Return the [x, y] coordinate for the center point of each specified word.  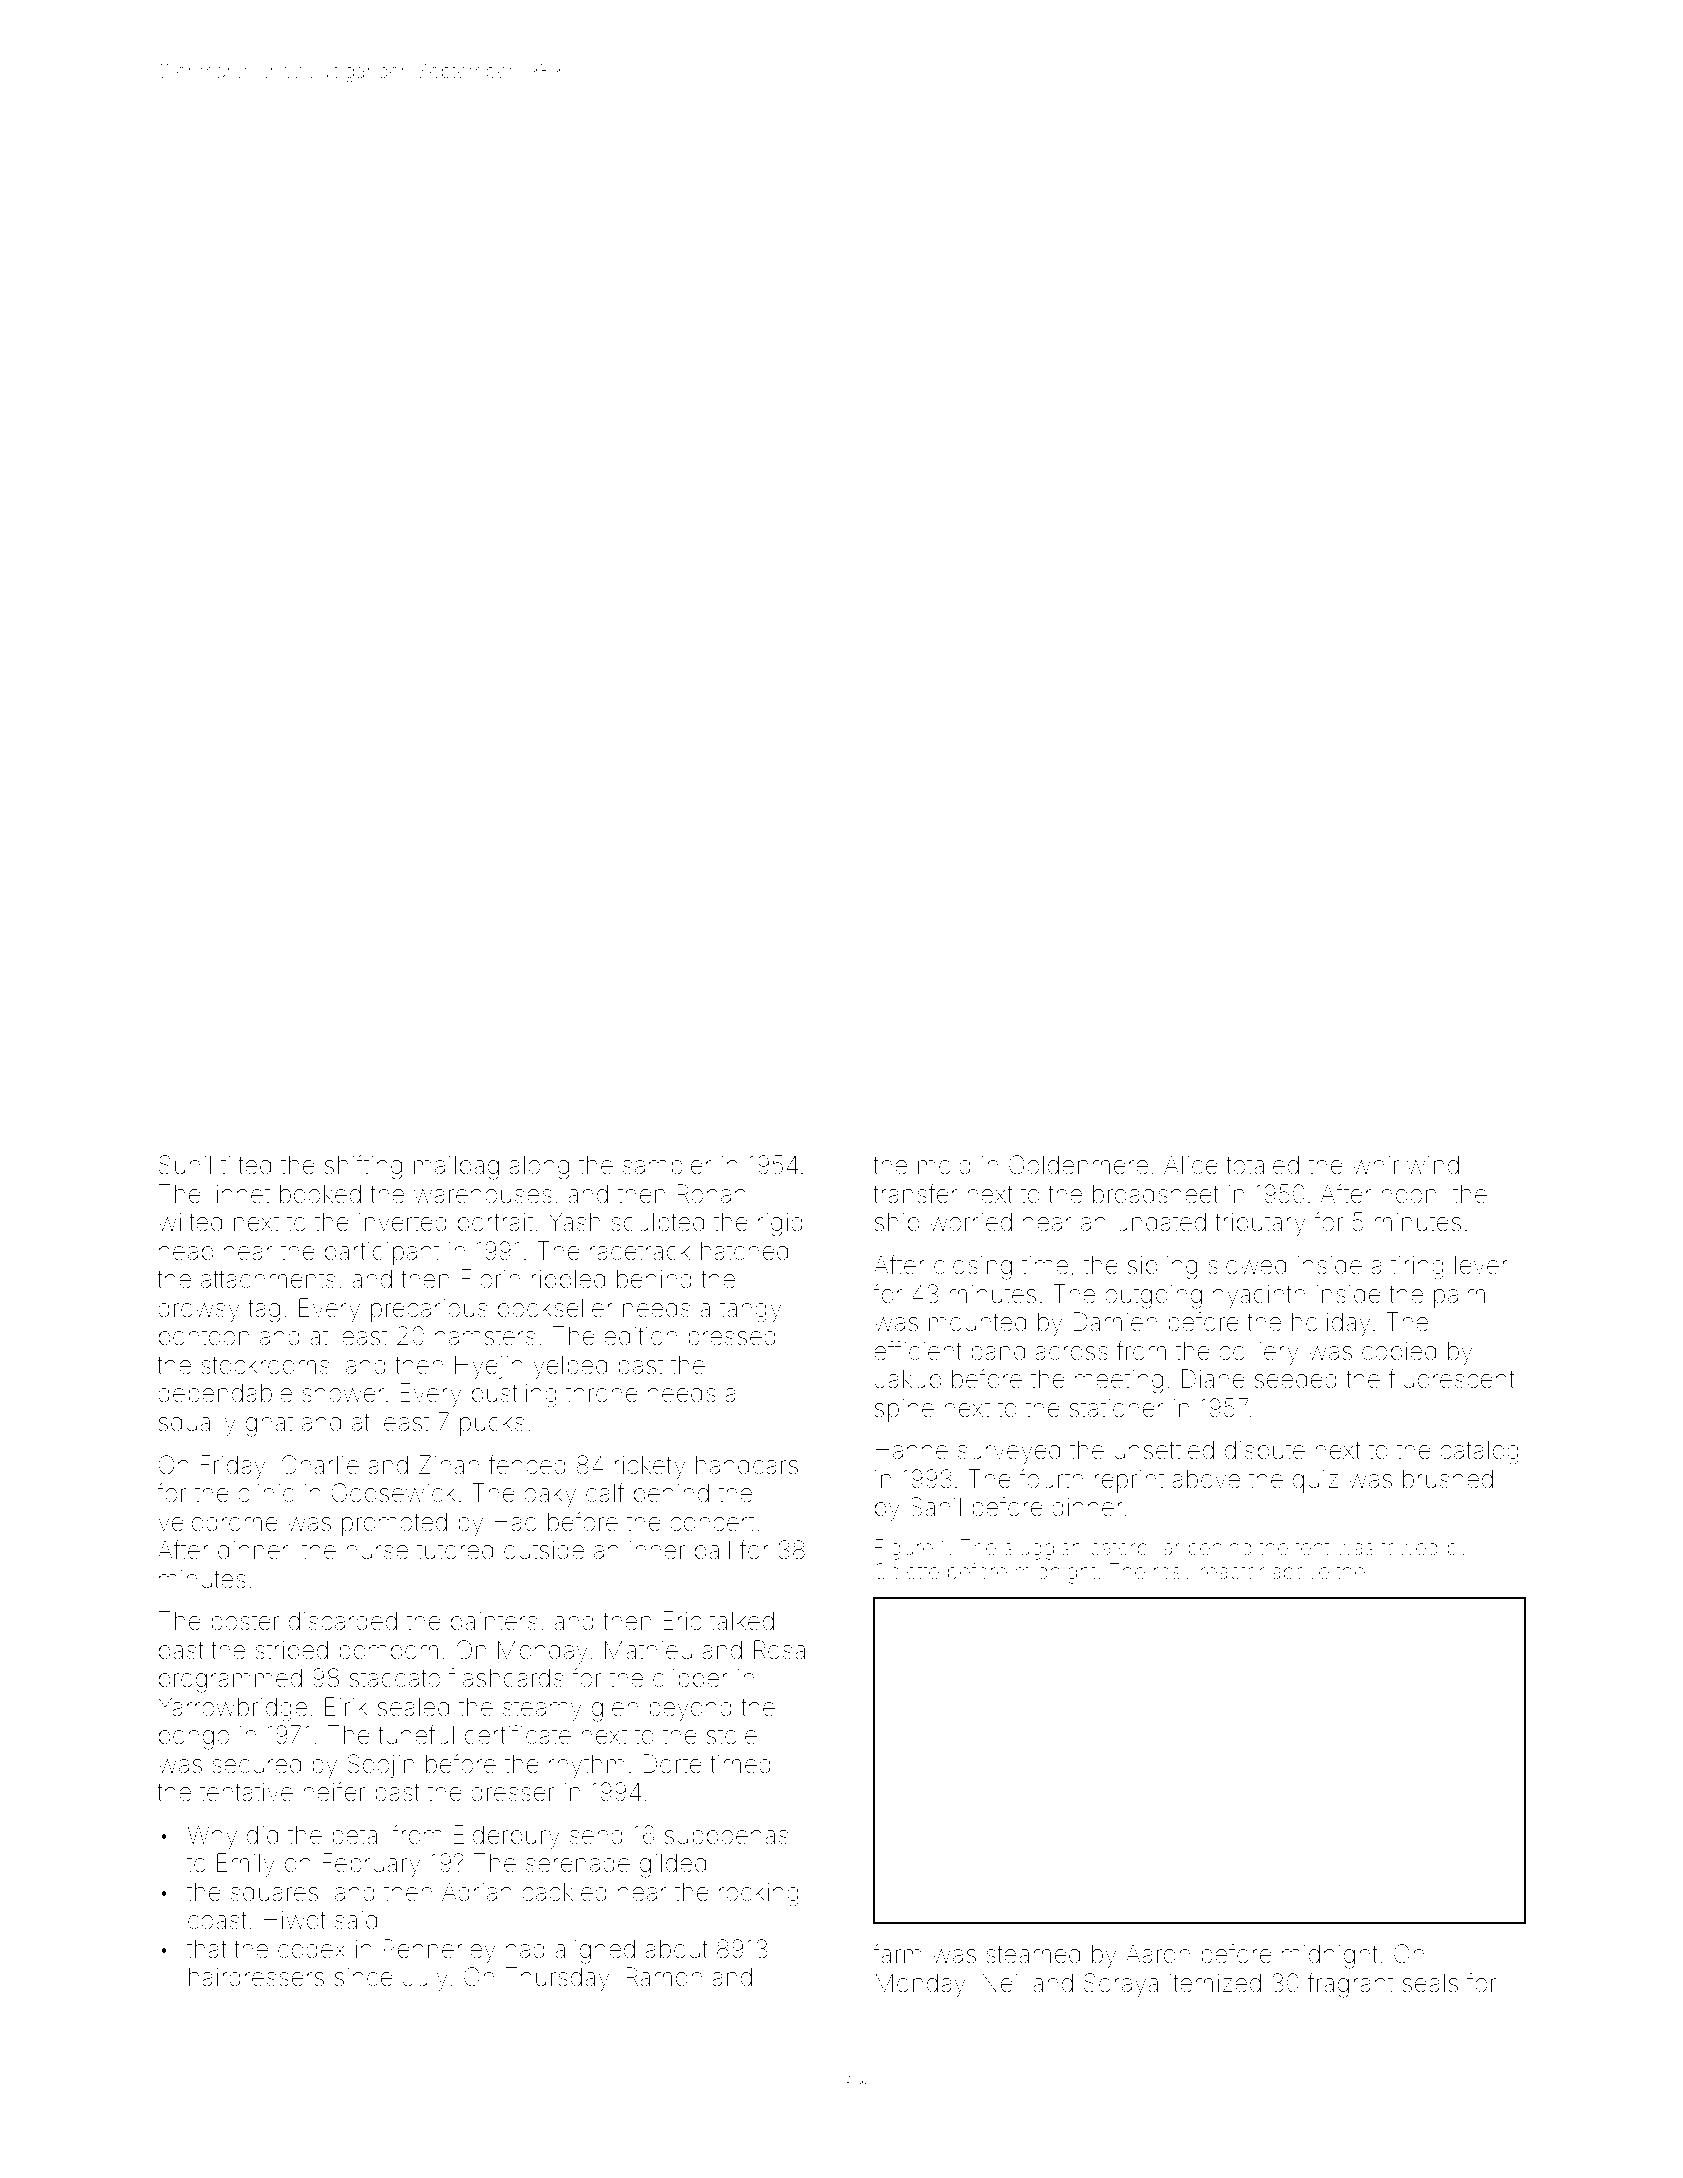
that [207, 1949]
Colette [906, 1571]
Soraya [1121, 1985]
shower [343, 1393]
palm [1459, 1296]
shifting [363, 1167]
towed [1409, 1548]
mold [944, 1165]
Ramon [664, 1977]
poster [245, 1624]
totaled [1262, 1165]
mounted [977, 1322]
